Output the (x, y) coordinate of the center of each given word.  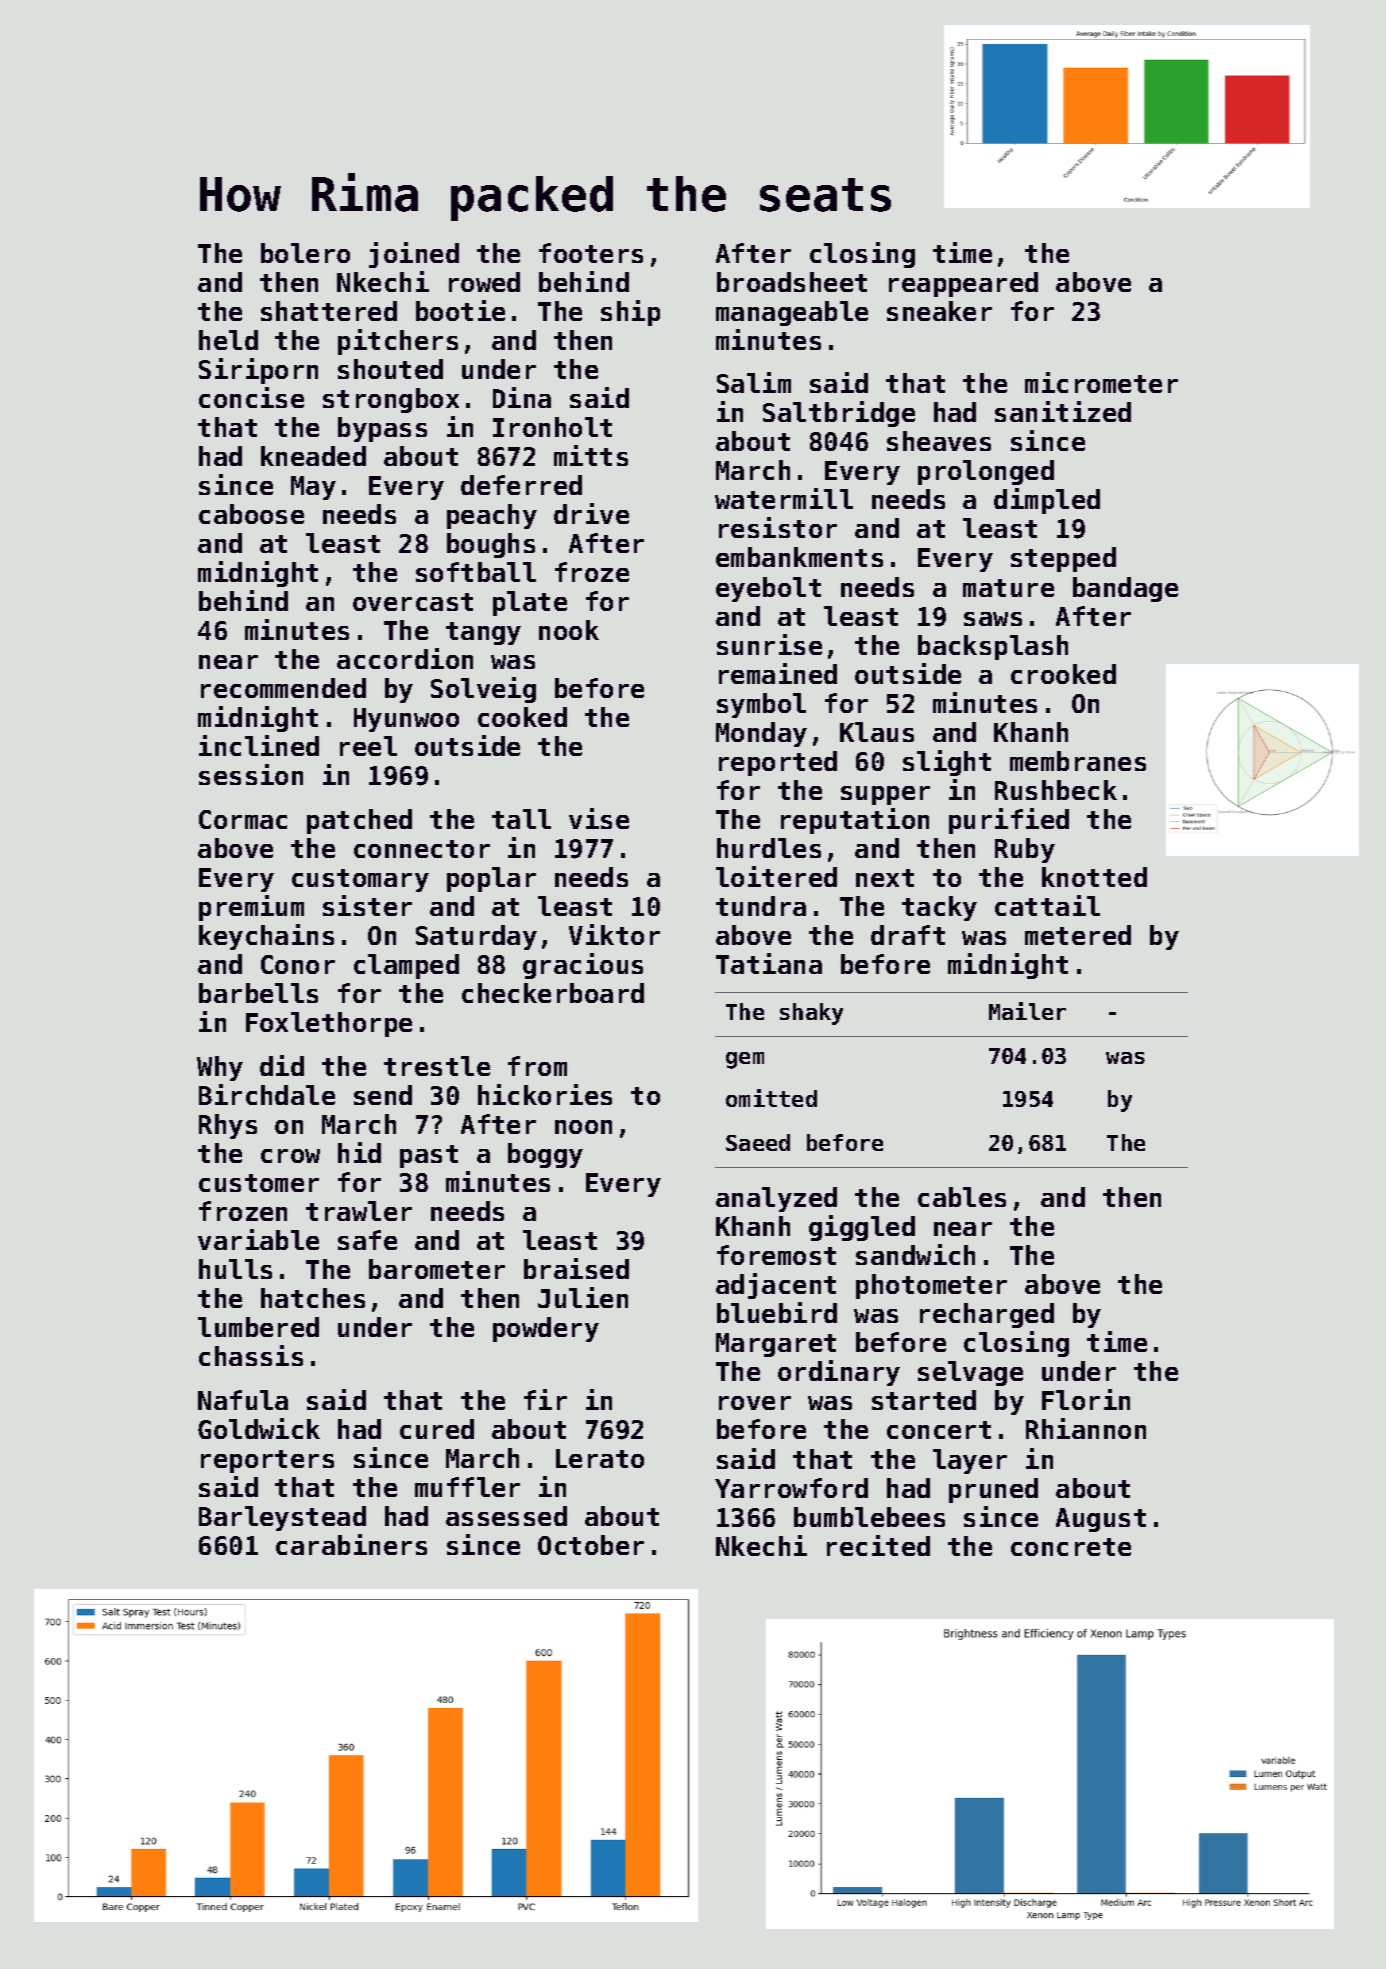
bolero (305, 253)
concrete (1071, 1547)
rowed (484, 282)
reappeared (963, 284)
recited (878, 1545)
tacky (939, 908)
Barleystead (282, 1518)
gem (745, 1060)
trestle (437, 1066)
